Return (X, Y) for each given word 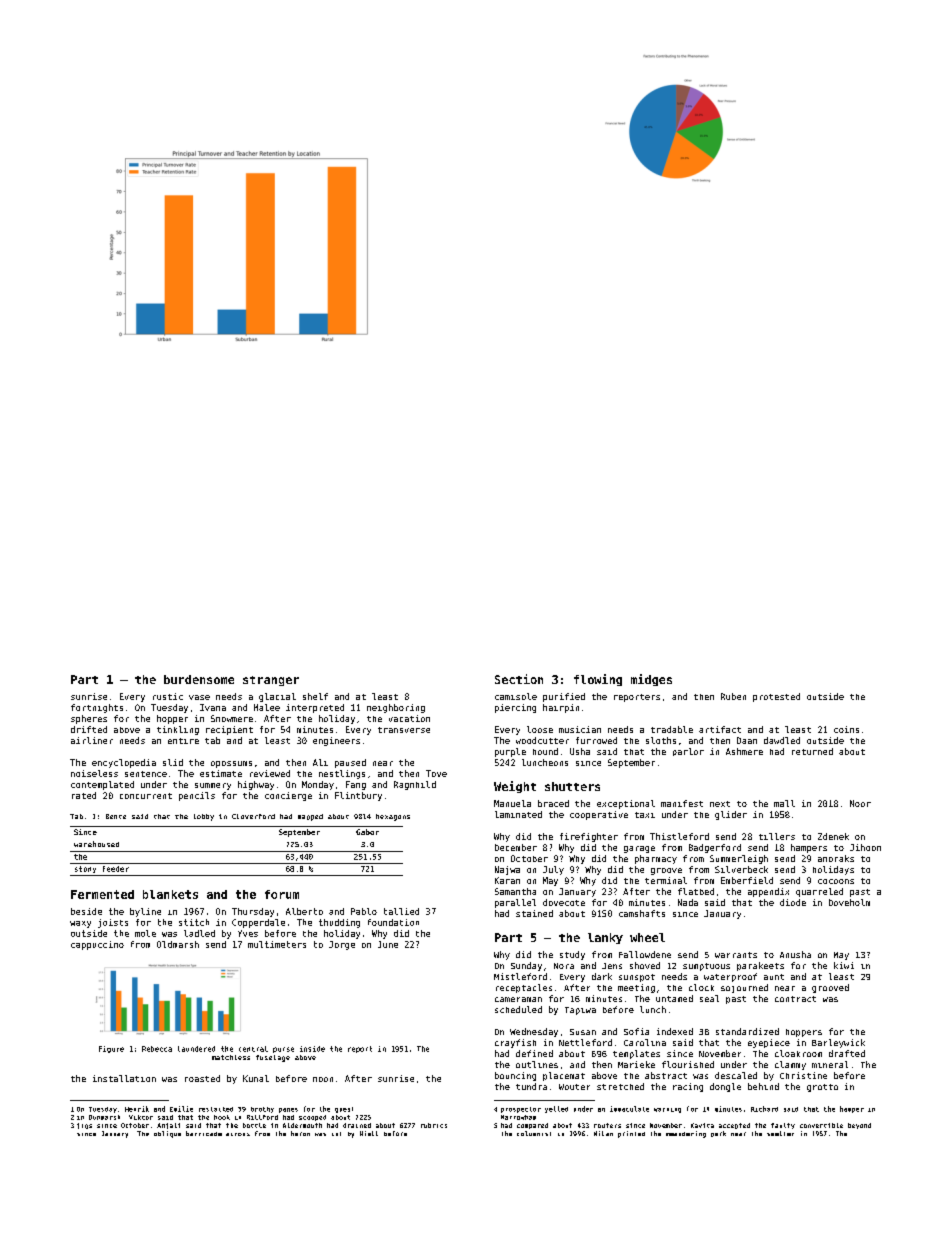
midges (651, 680)
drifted (89, 729)
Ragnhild (415, 785)
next (720, 804)
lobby (204, 817)
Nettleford (585, 1042)
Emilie (181, 1109)
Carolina (645, 1042)
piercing (515, 708)
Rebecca (157, 1049)
